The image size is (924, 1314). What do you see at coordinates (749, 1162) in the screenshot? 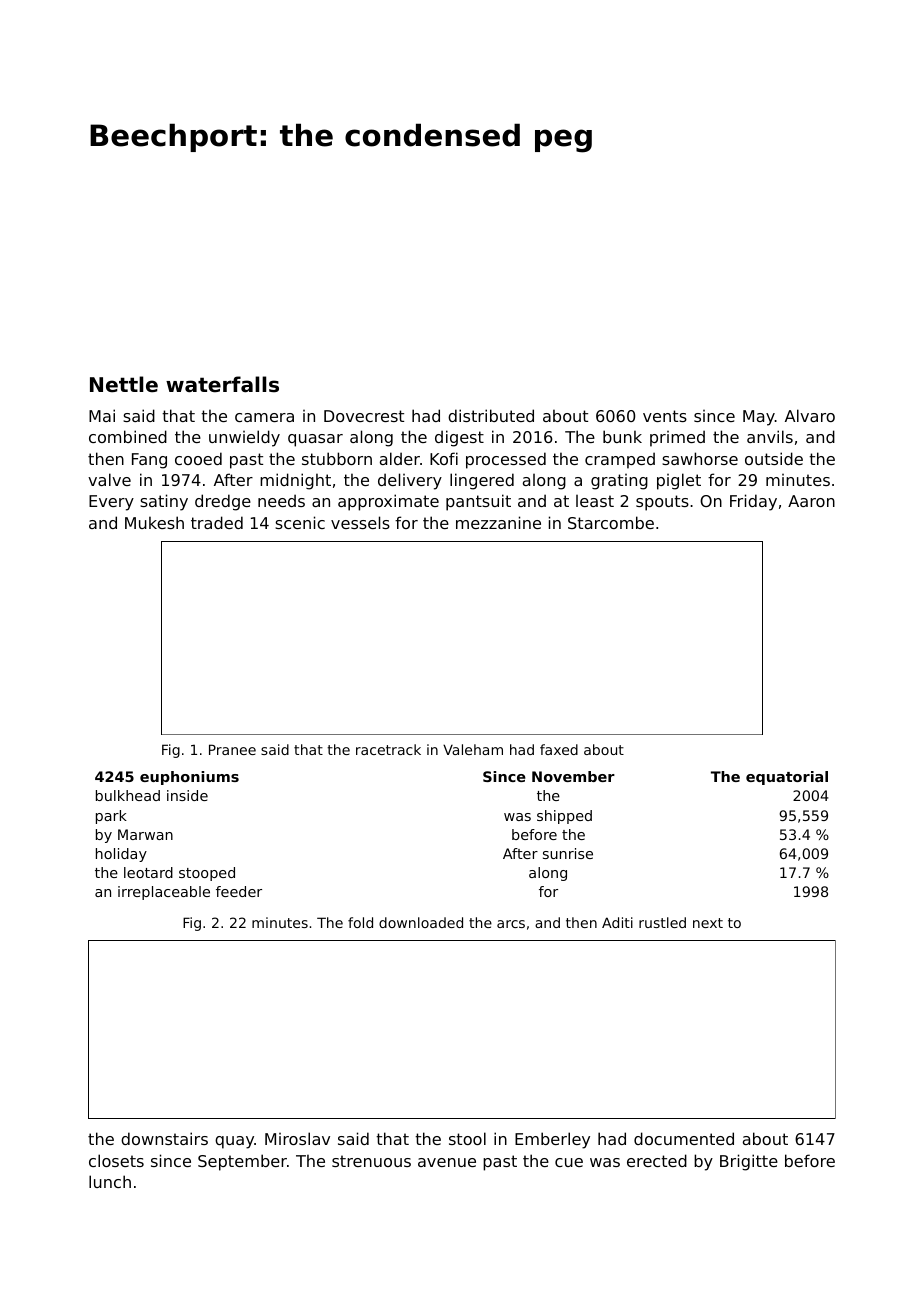
I see `Brigitte` at bounding box center [749, 1162].
